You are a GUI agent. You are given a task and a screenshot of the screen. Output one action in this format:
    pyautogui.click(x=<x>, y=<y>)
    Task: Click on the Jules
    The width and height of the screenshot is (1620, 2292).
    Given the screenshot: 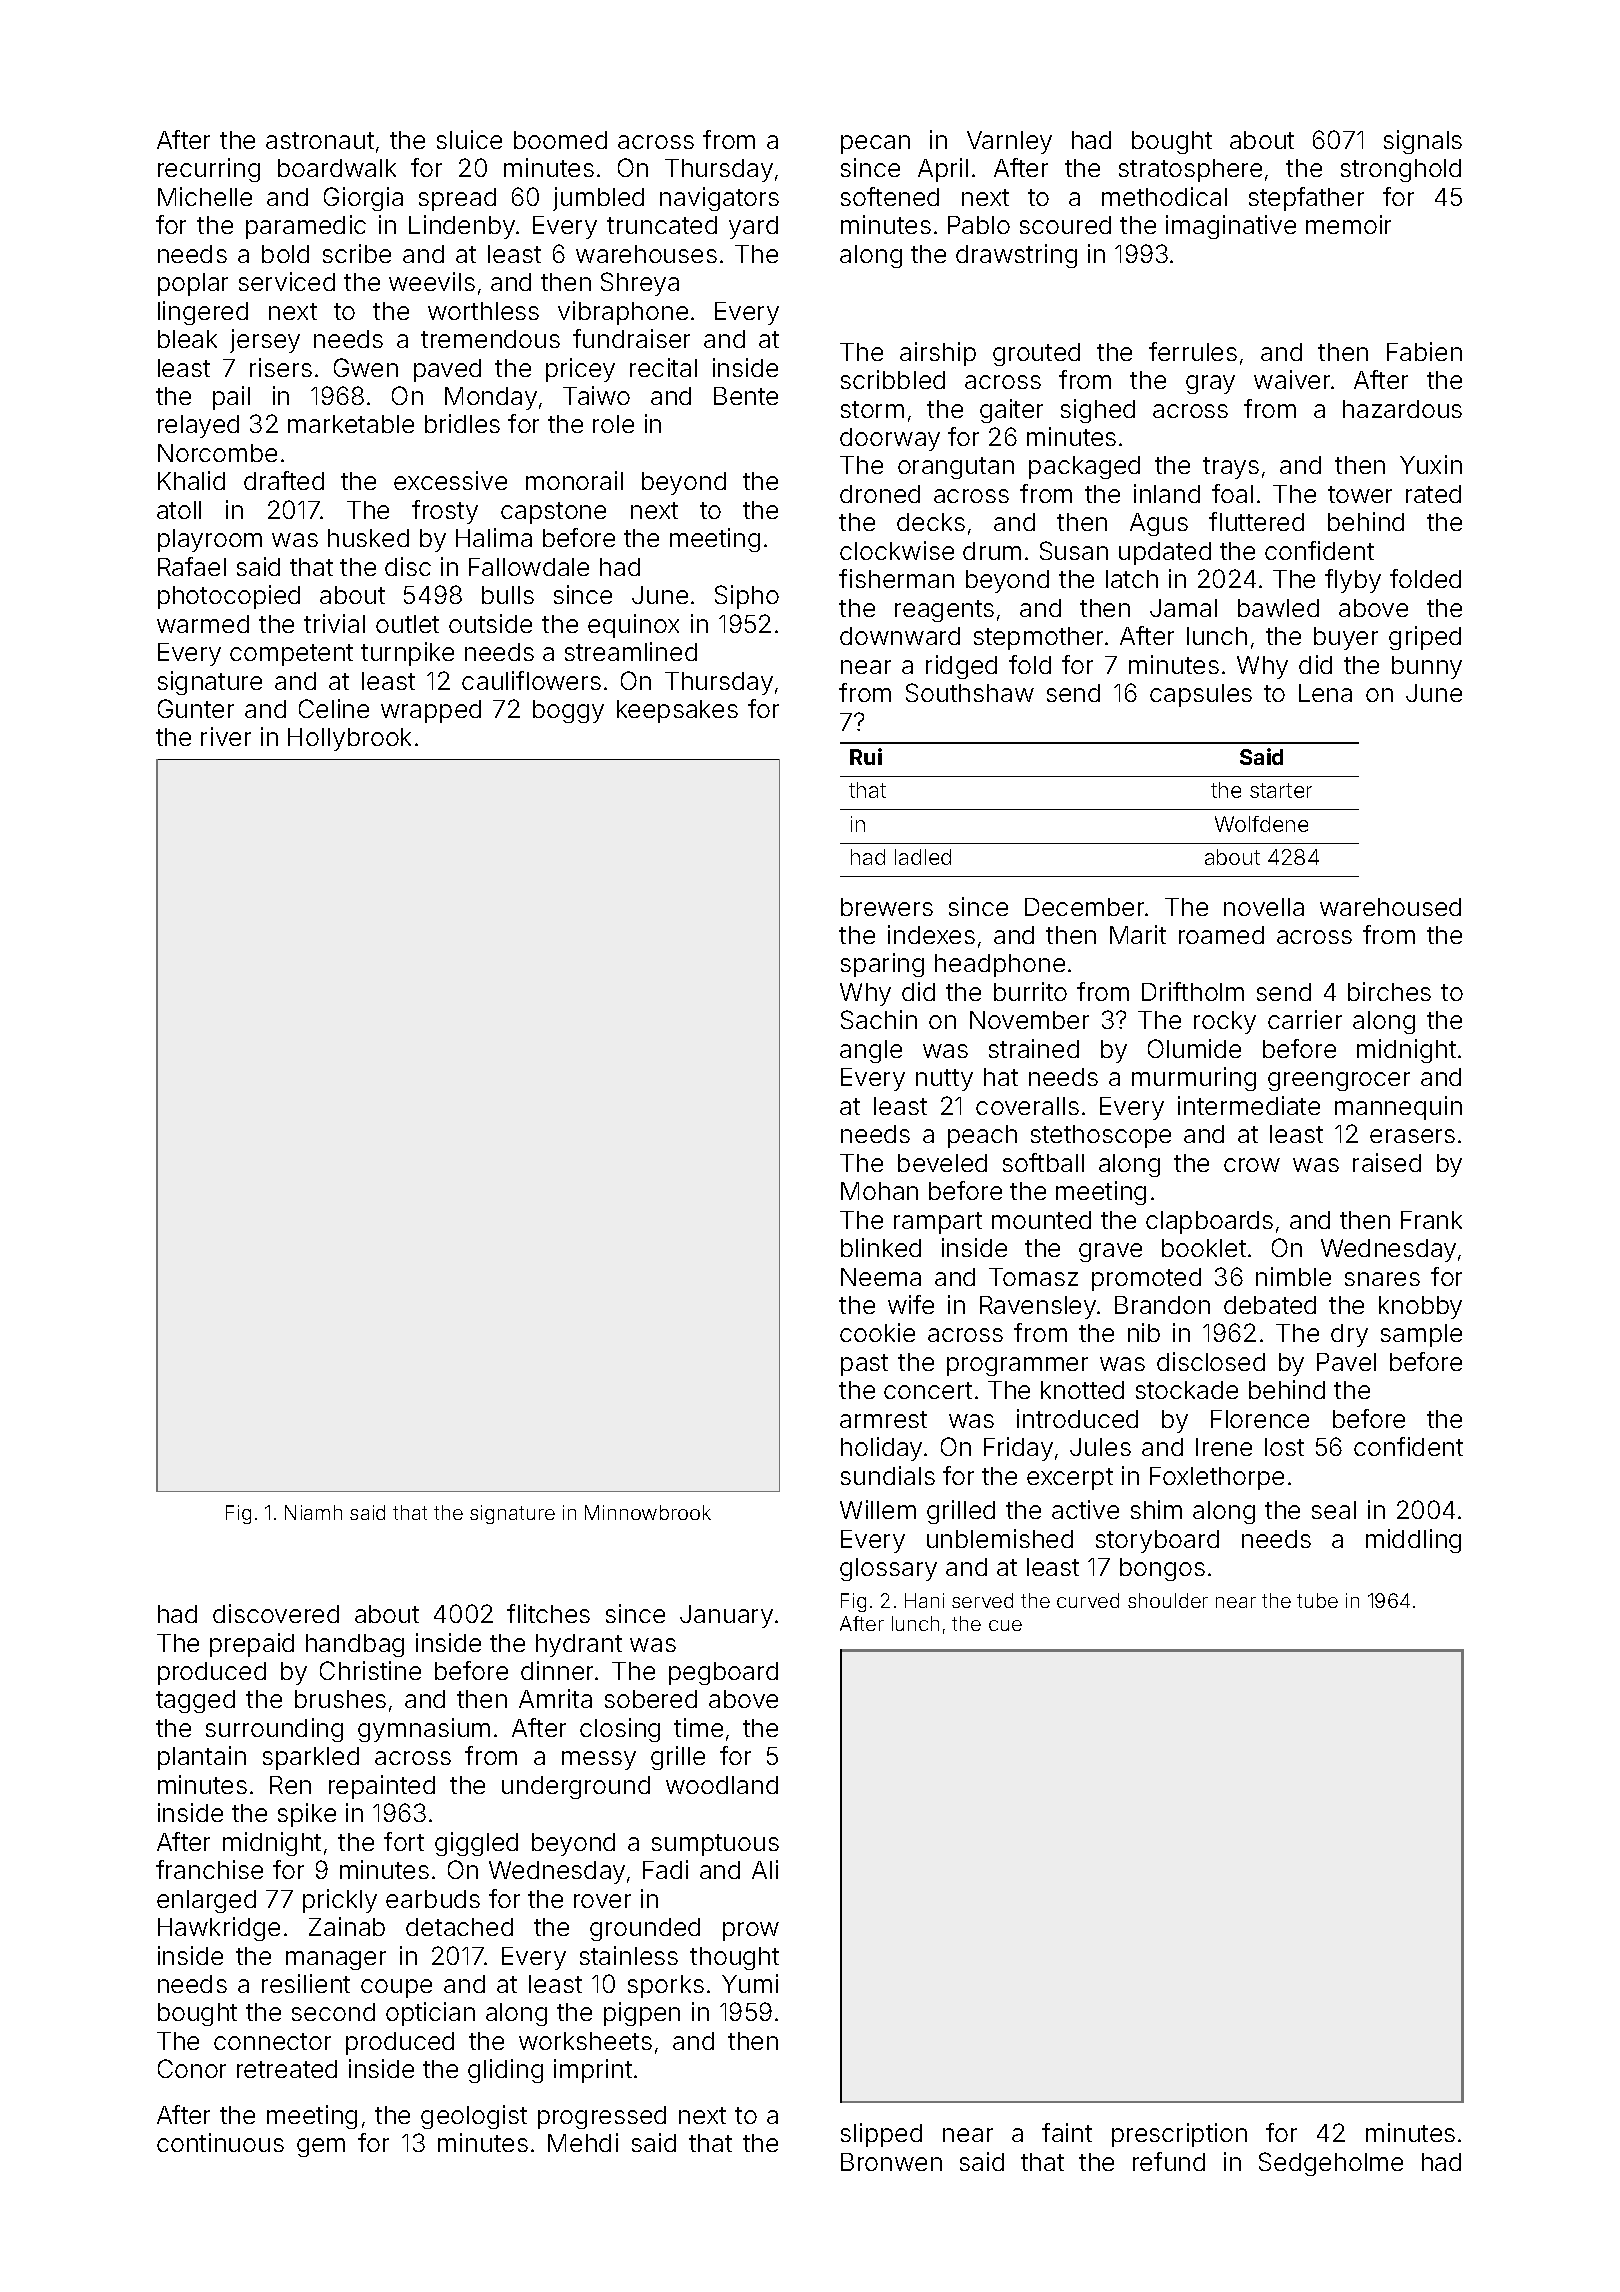 What is the action you would take?
    pyautogui.click(x=1100, y=1447)
